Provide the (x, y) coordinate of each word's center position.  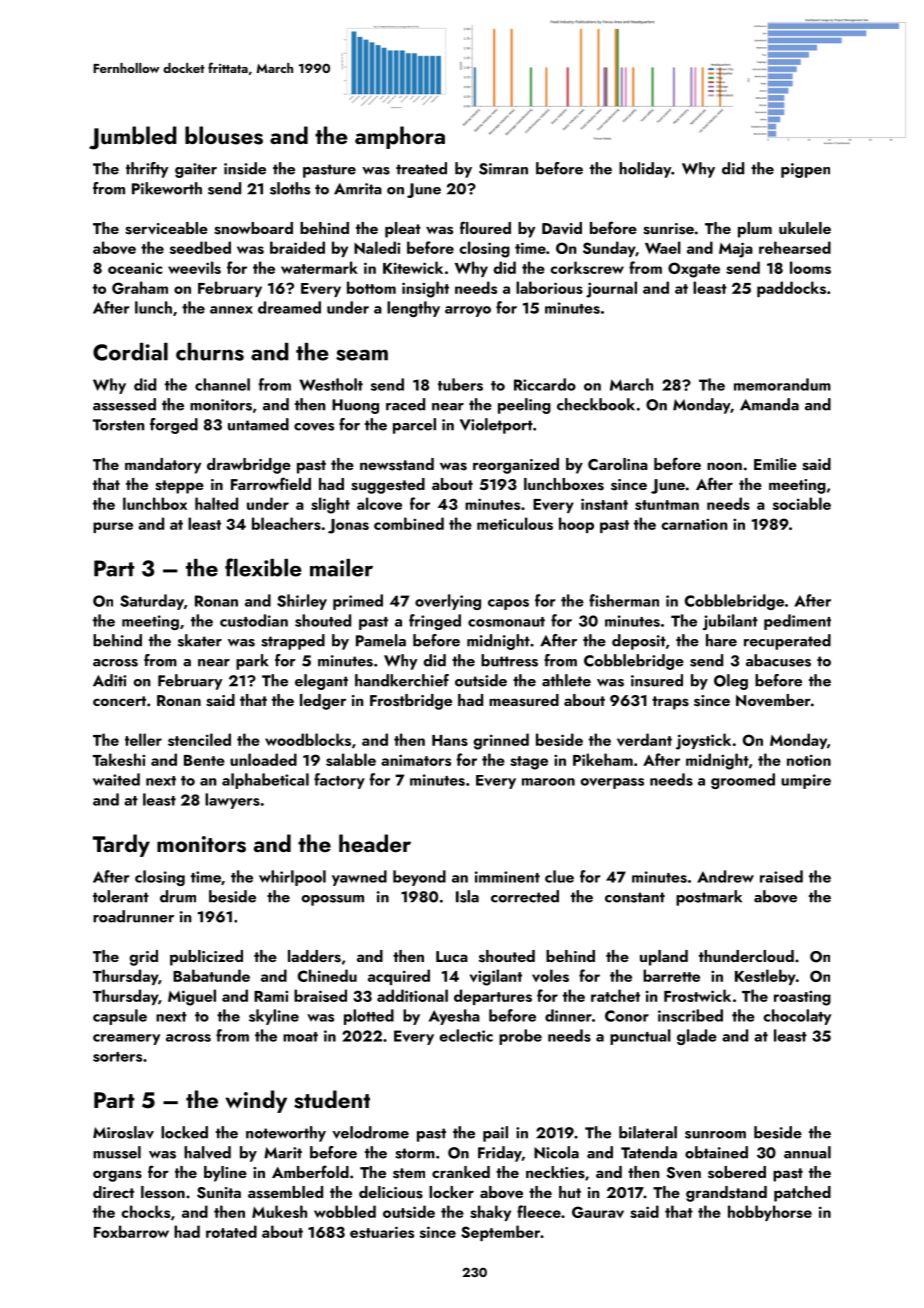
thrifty (147, 170)
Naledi (377, 247)
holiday (645, 170)
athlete (566, 680)
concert (119, 701)
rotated (231, 1231)
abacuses (778, 660)
